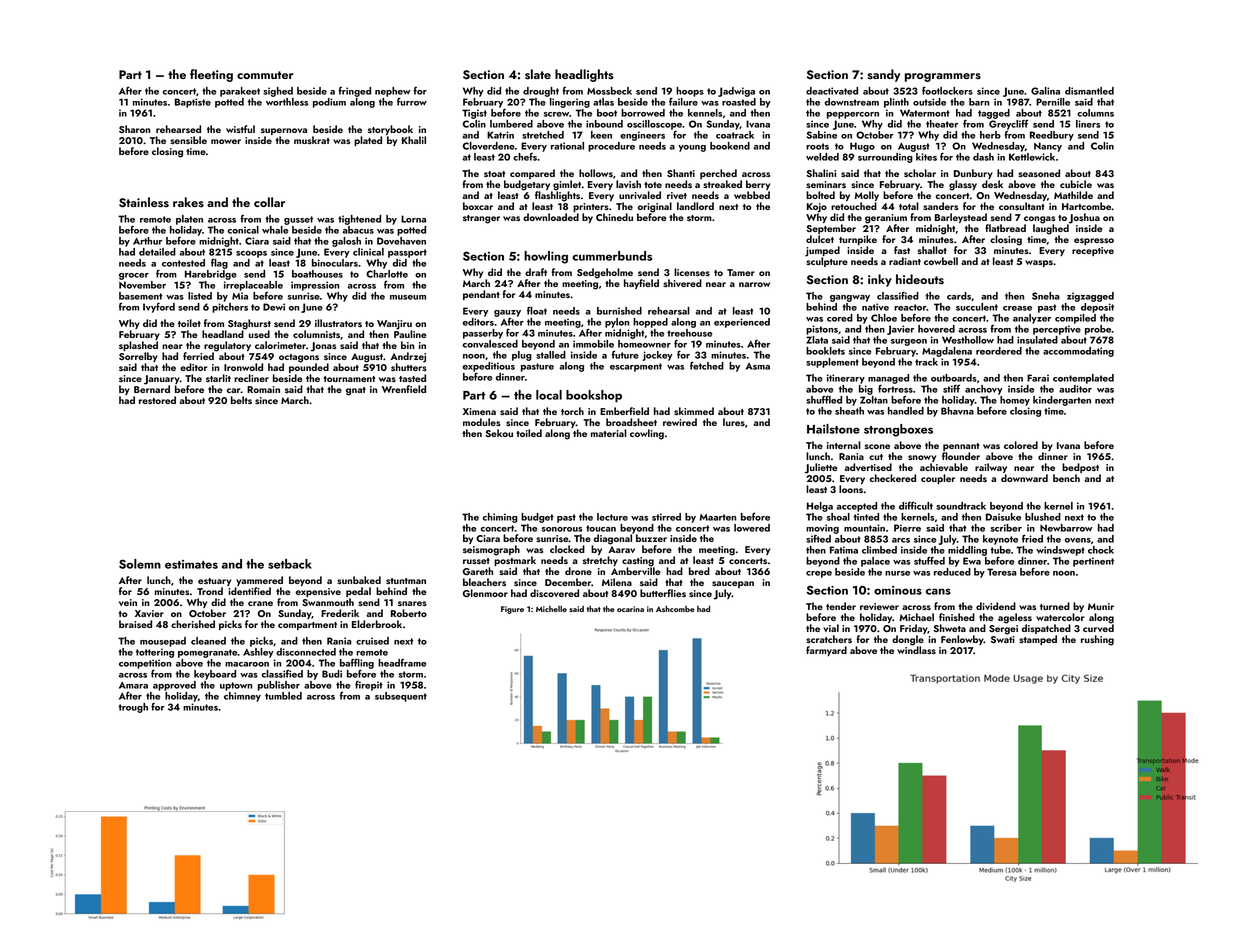 This screenshot has height=952, width=1233. I want to click on Bernard, so click(152, 389).
